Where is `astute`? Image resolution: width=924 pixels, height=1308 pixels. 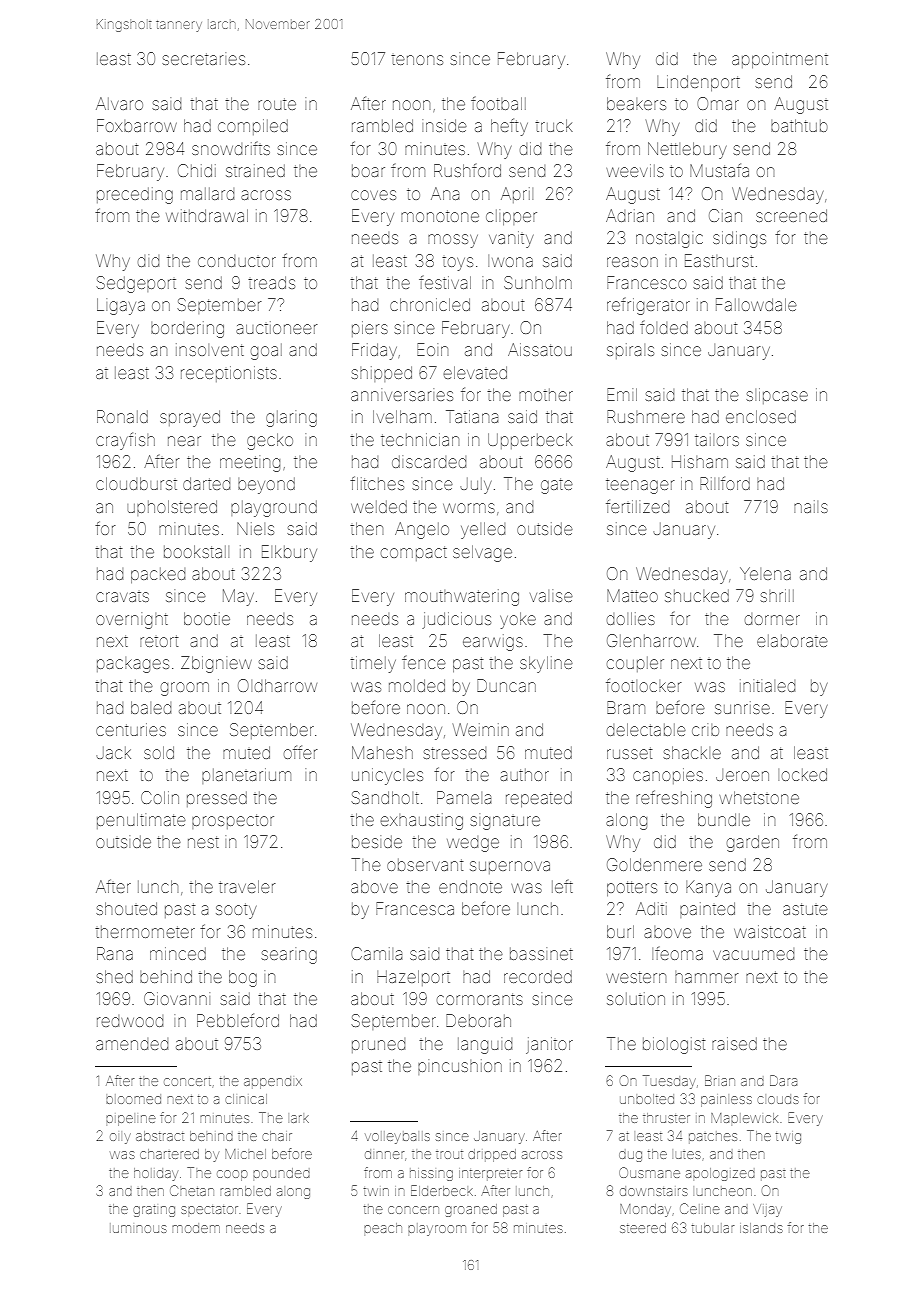
astute is located at coordinates (805, 909).
